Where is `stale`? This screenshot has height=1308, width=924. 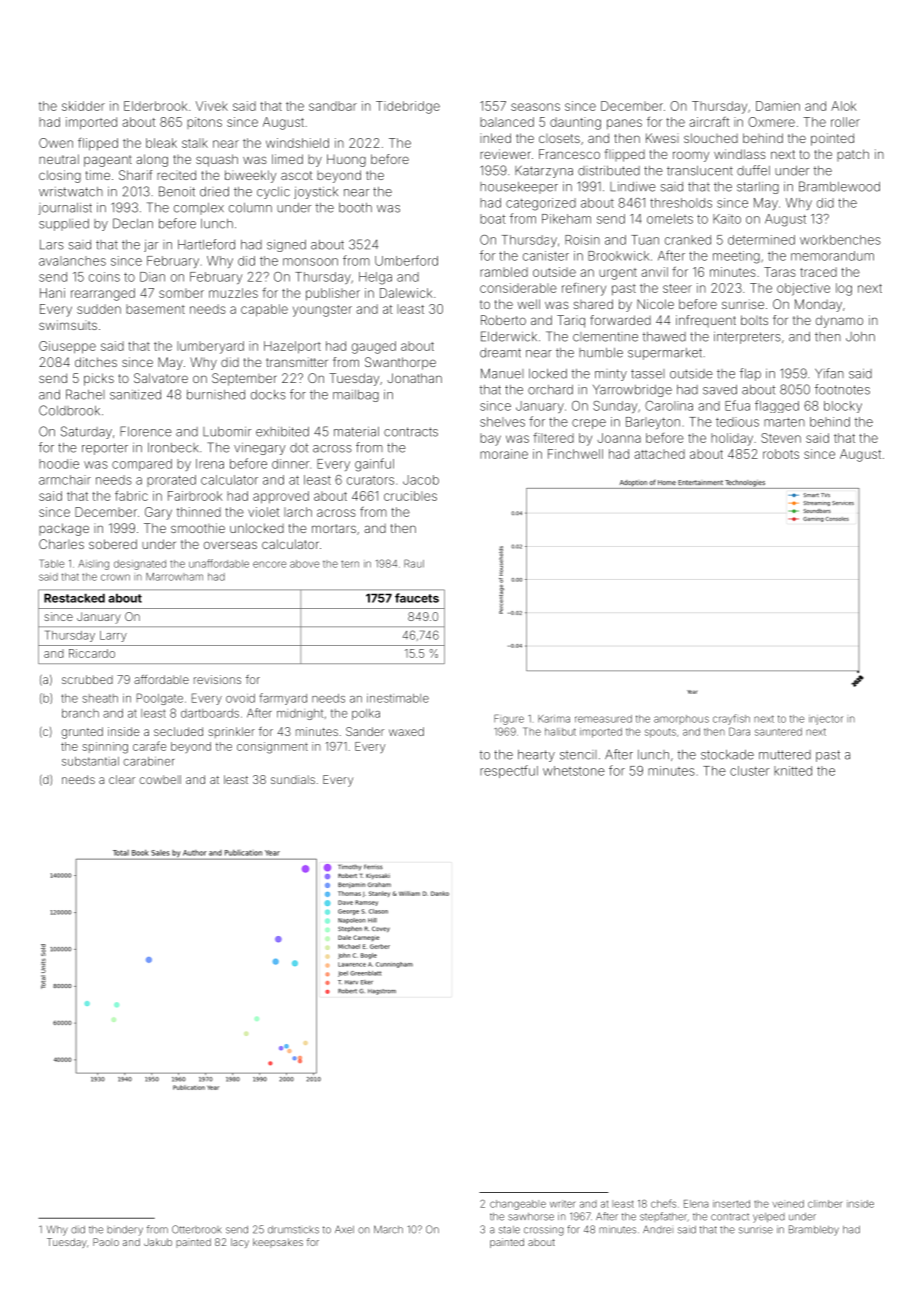
stale is located at coordinates (509, 1230).
